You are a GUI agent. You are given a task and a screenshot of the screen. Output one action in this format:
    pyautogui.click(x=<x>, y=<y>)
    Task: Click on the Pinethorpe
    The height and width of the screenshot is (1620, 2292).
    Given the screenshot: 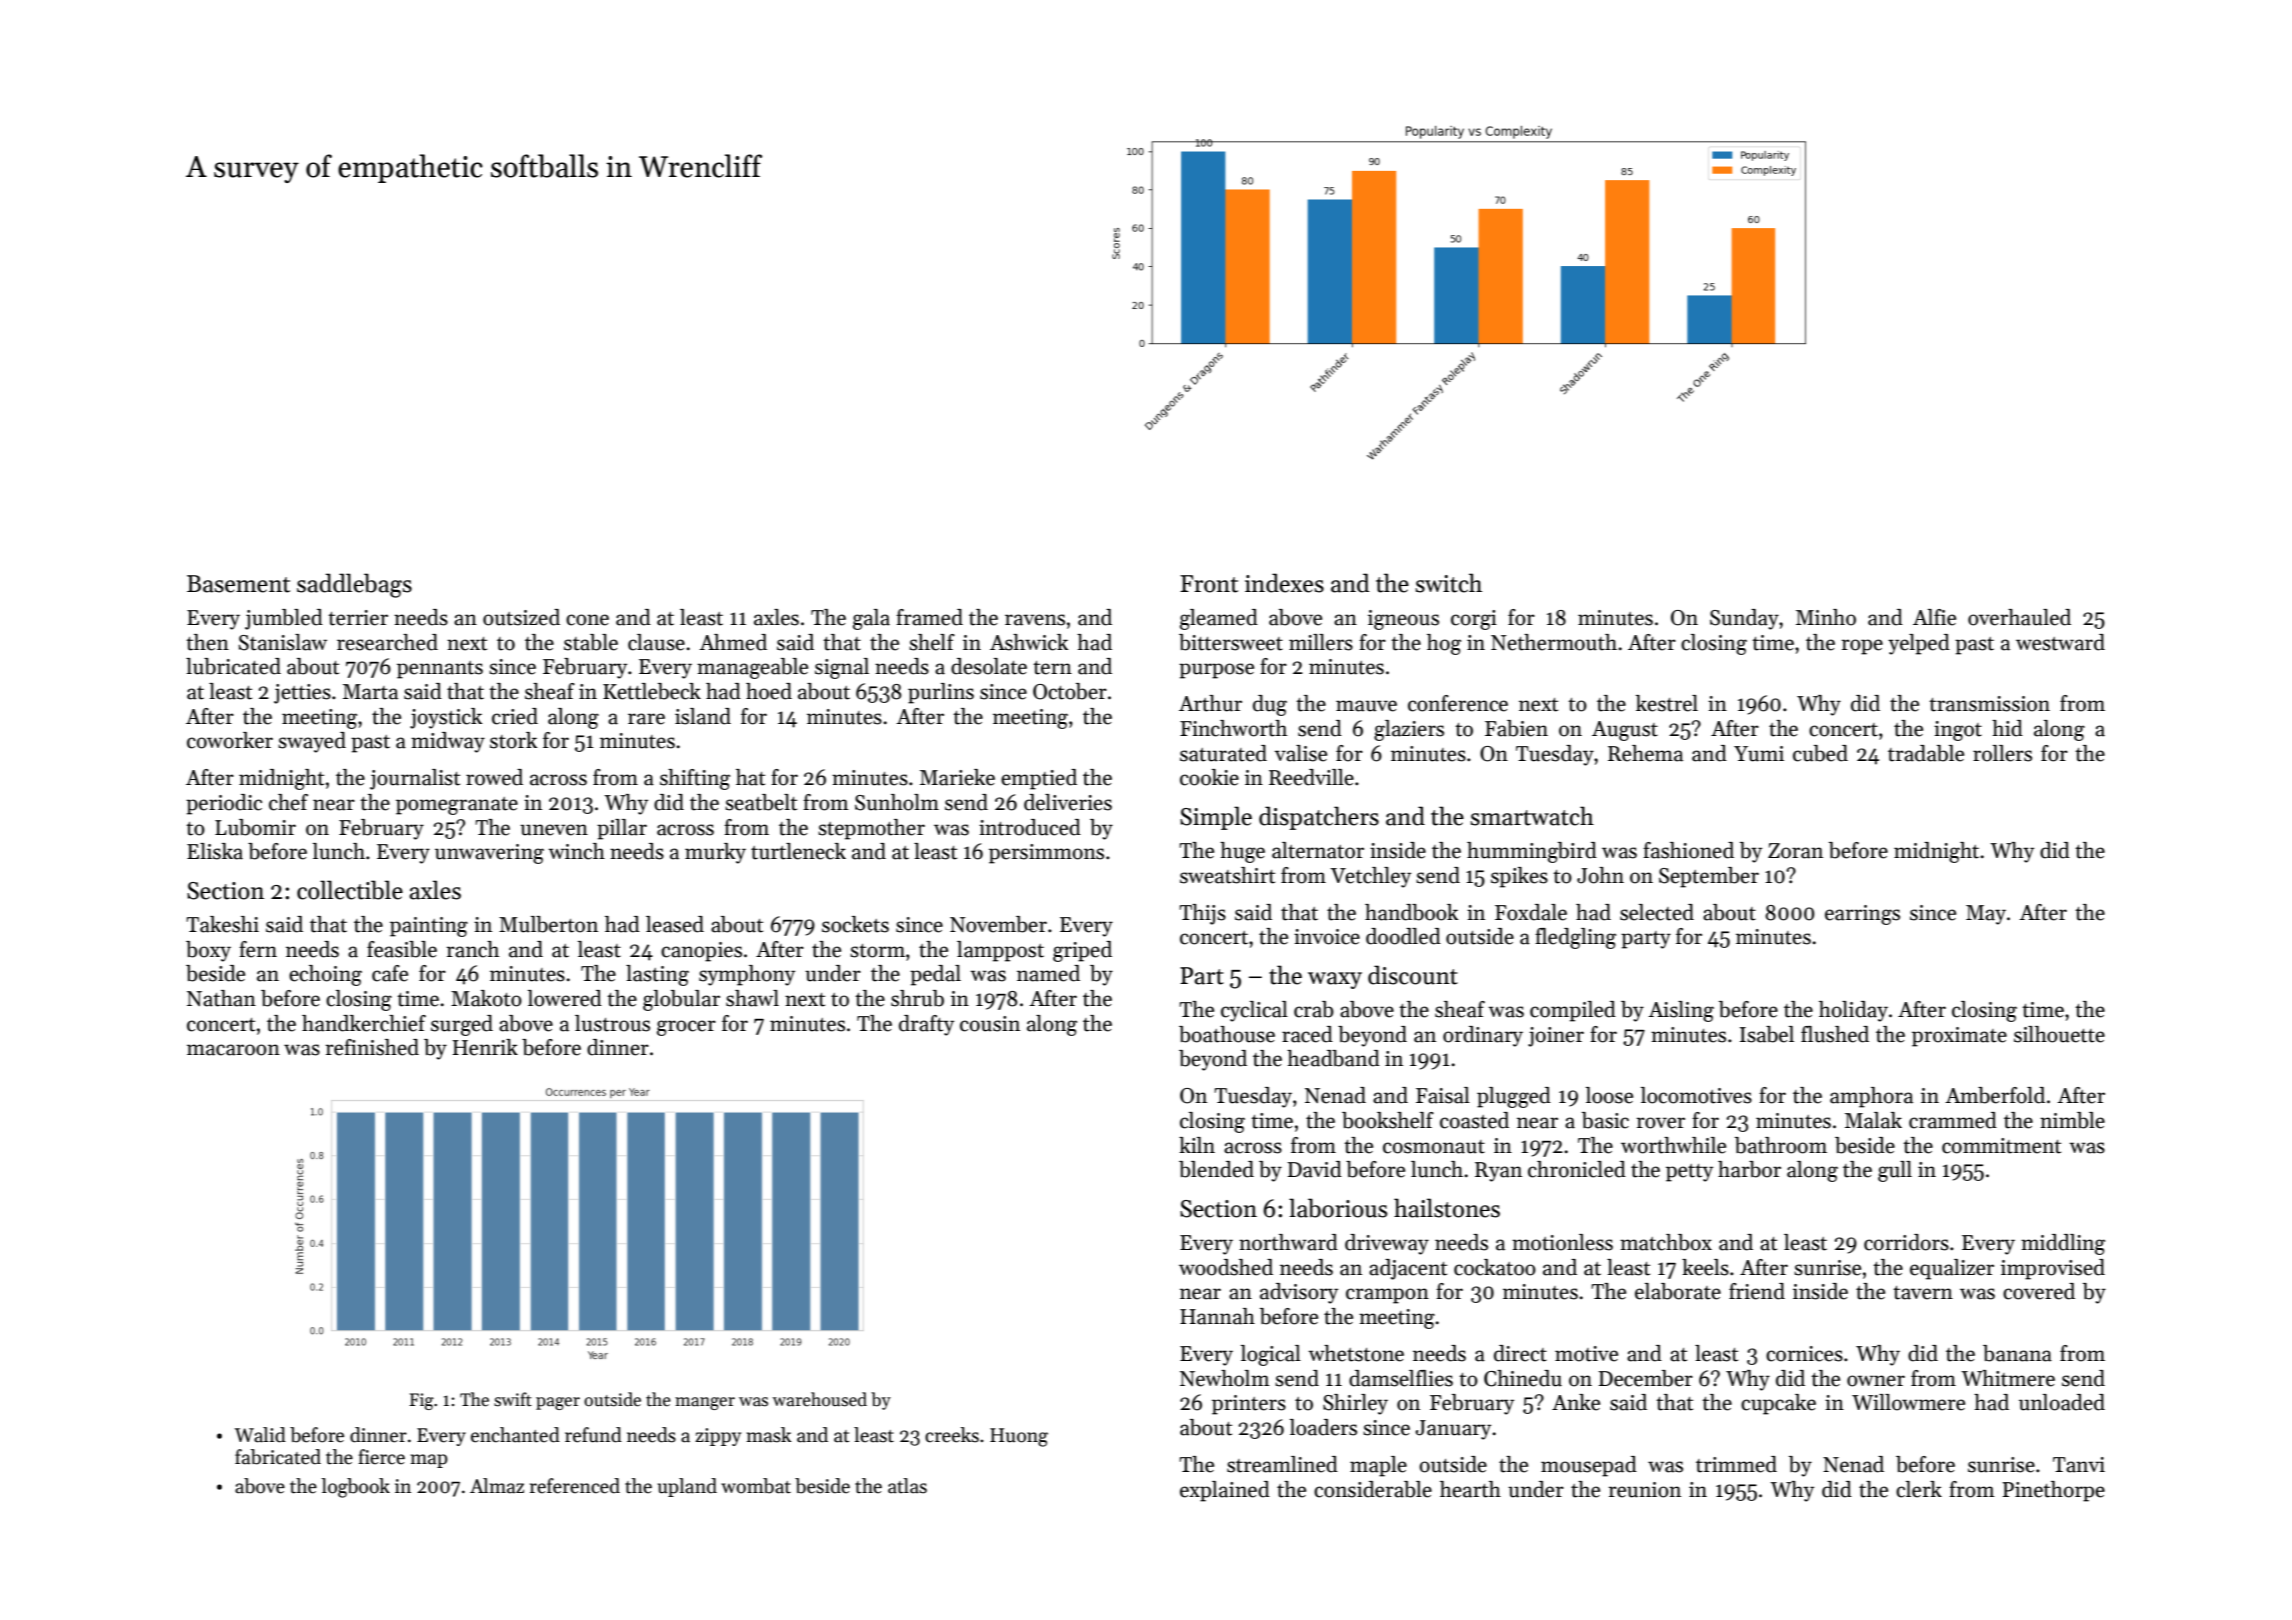 What is the action you would take?
    pyautogui.click(x=2053, y=1491)
